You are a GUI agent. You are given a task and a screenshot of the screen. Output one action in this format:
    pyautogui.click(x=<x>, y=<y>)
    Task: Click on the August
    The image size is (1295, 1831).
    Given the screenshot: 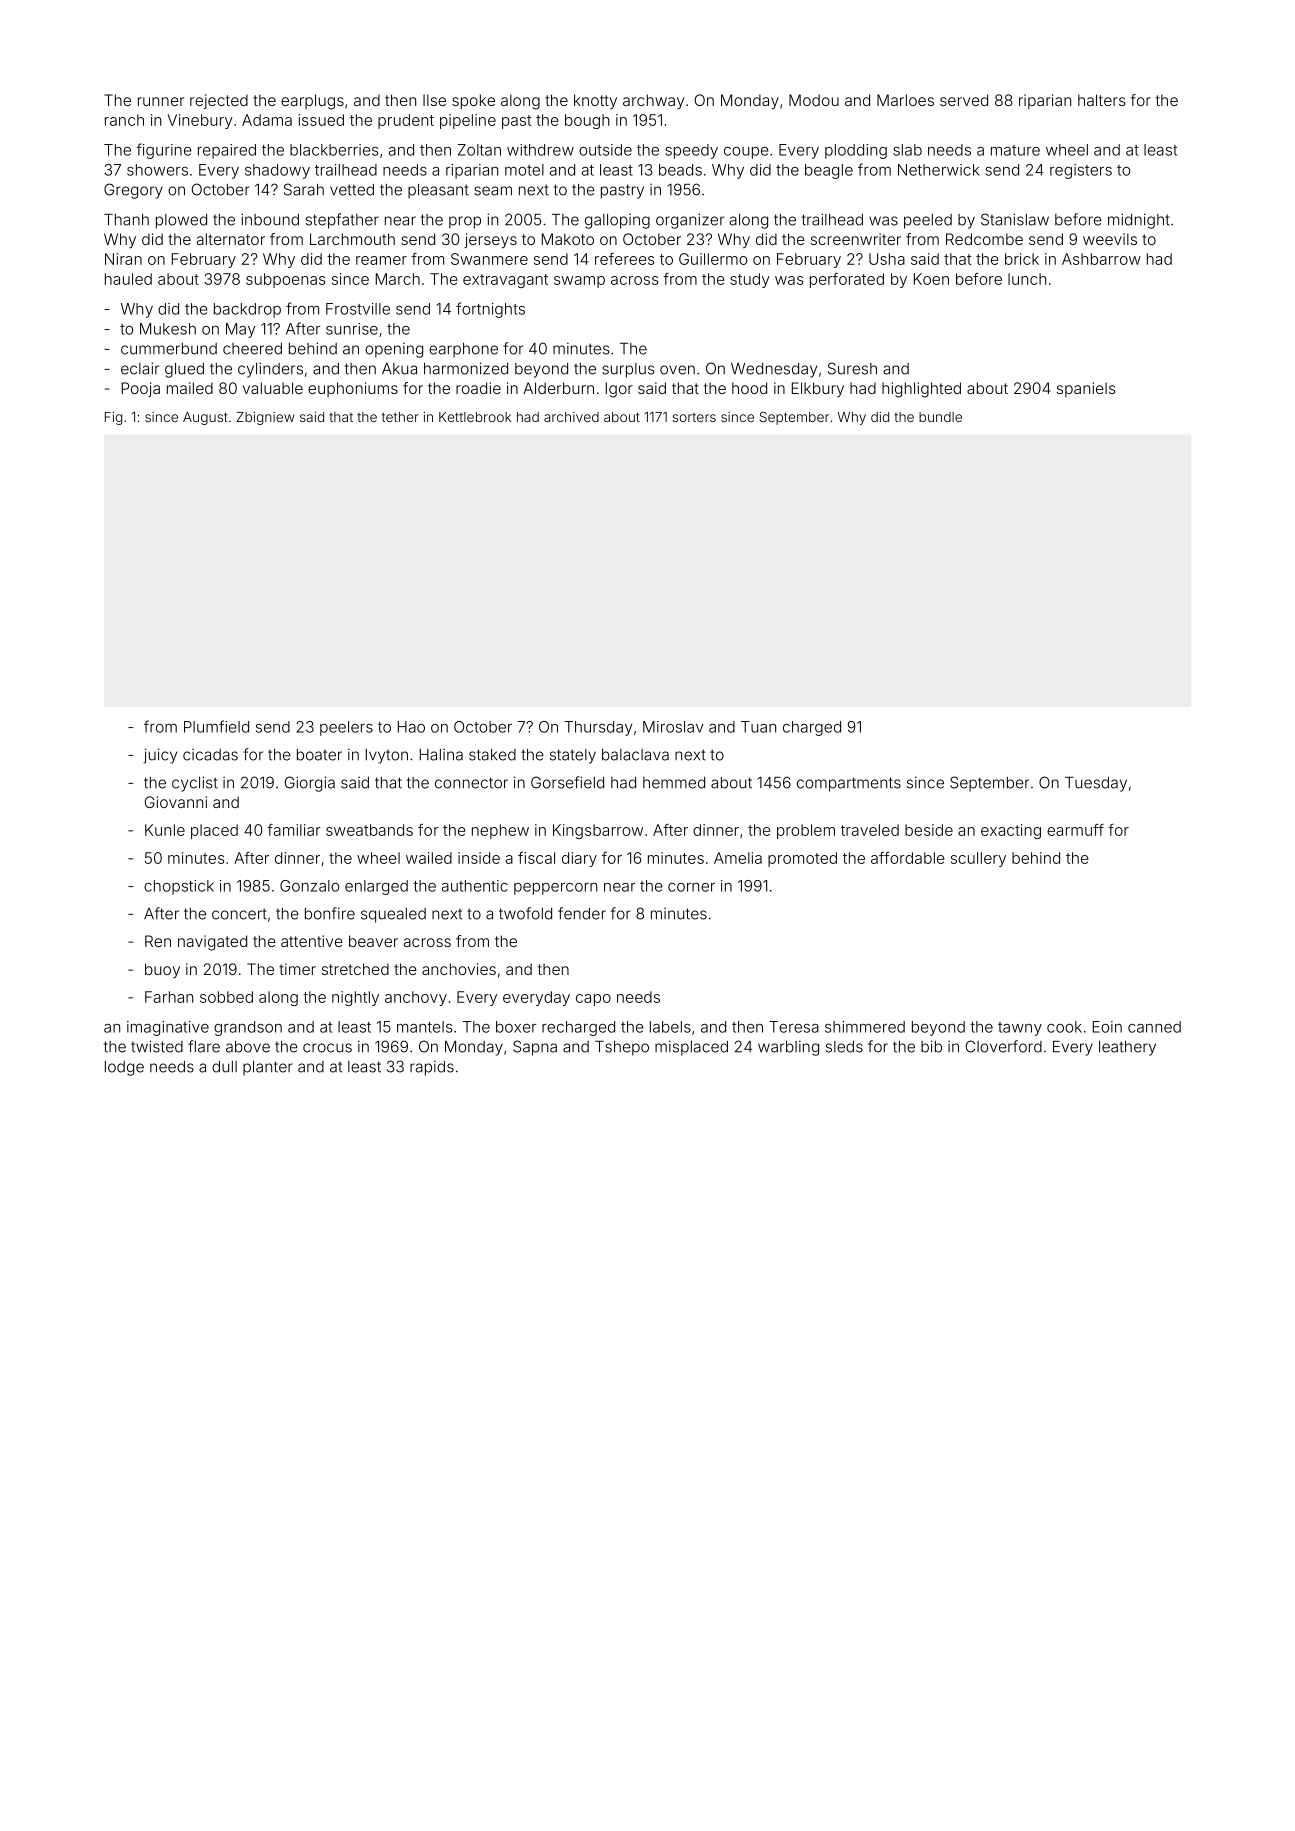 What is the action you would take?
    pyautogui.click(x=205, y=418)
